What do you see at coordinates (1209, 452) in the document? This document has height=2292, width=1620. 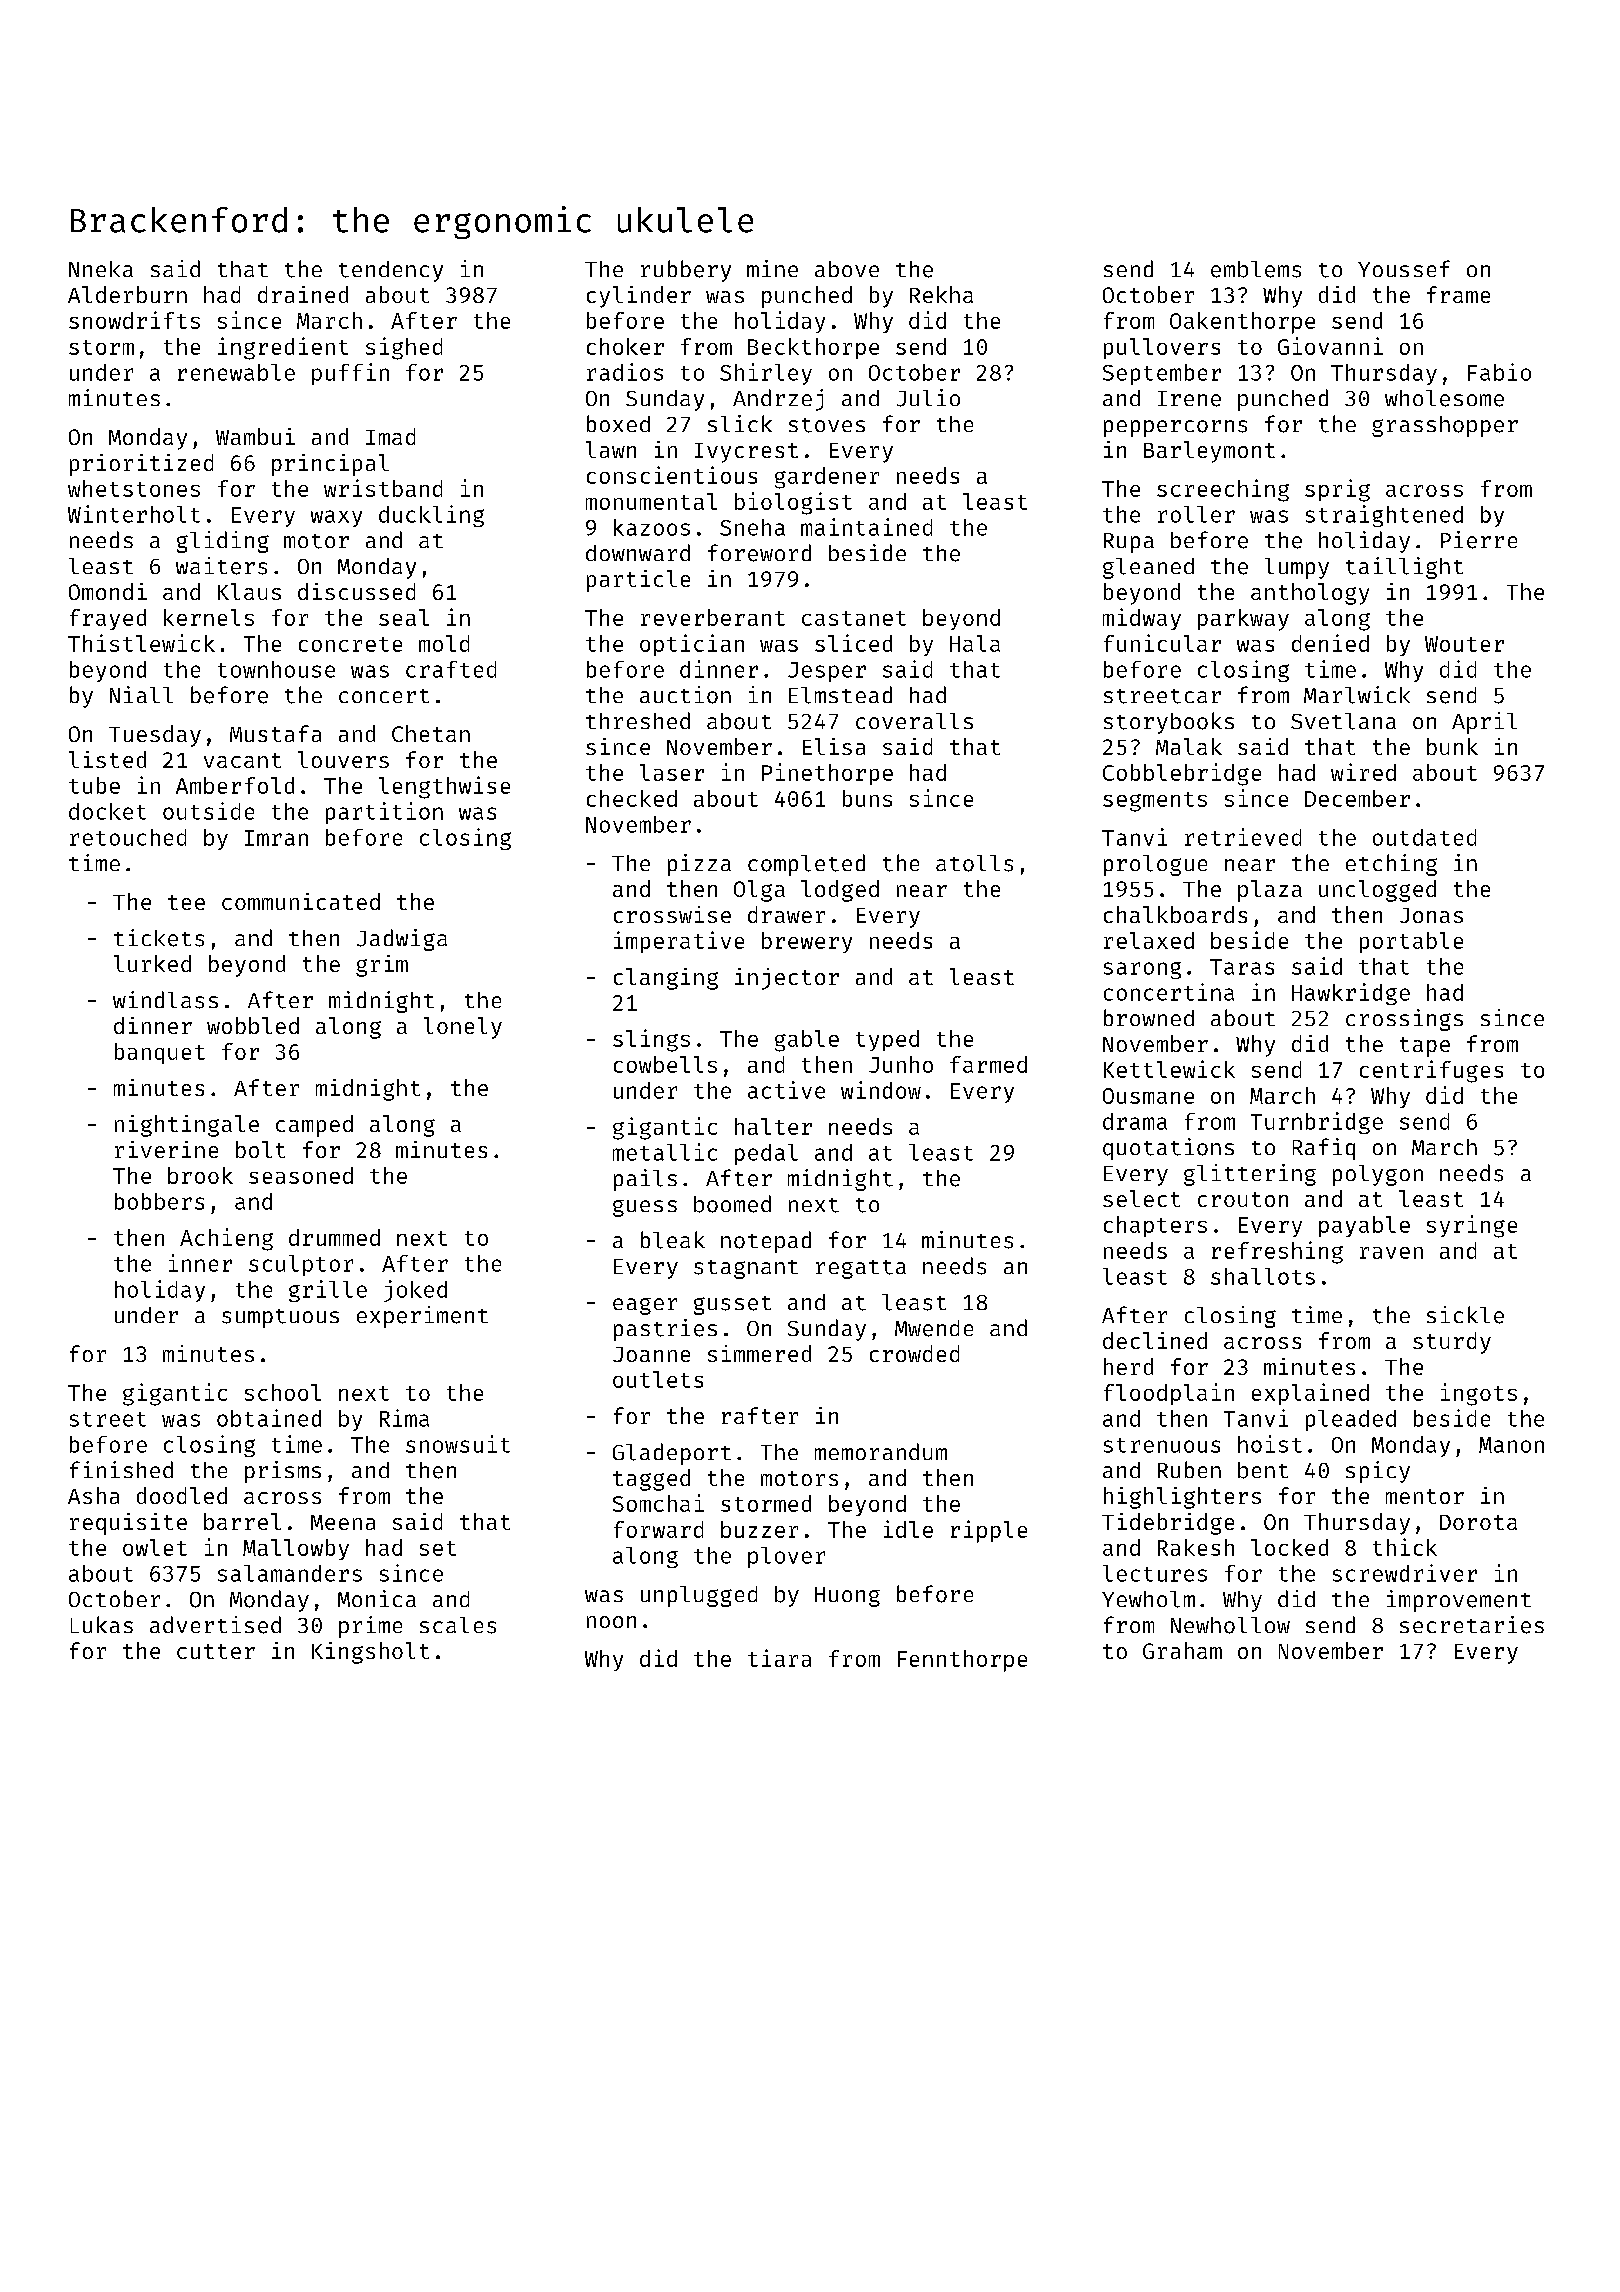 I see `Barleymont` at bounding box center [1209, 452].
